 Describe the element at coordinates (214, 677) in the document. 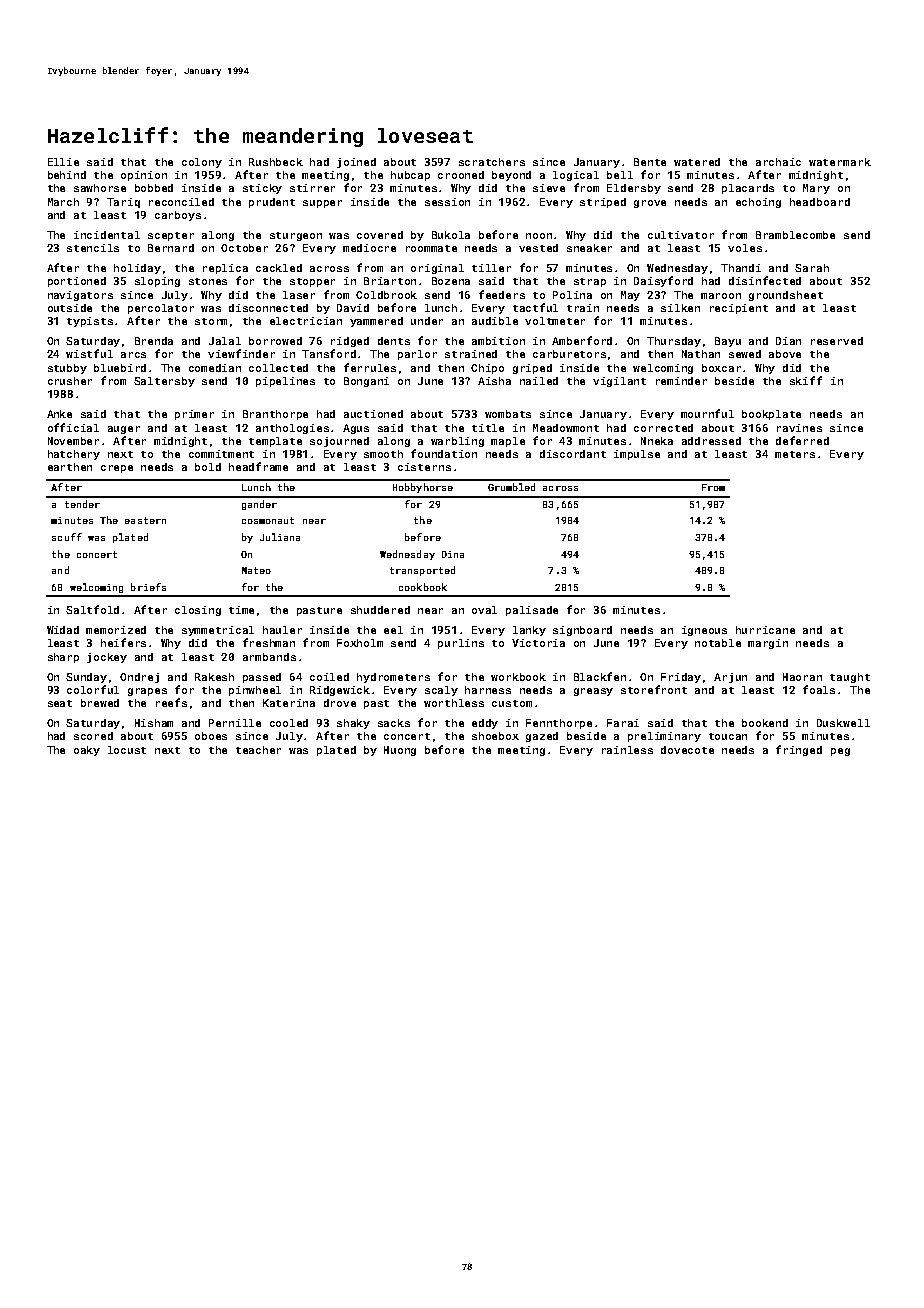

I see `Rakesh` at that location.
